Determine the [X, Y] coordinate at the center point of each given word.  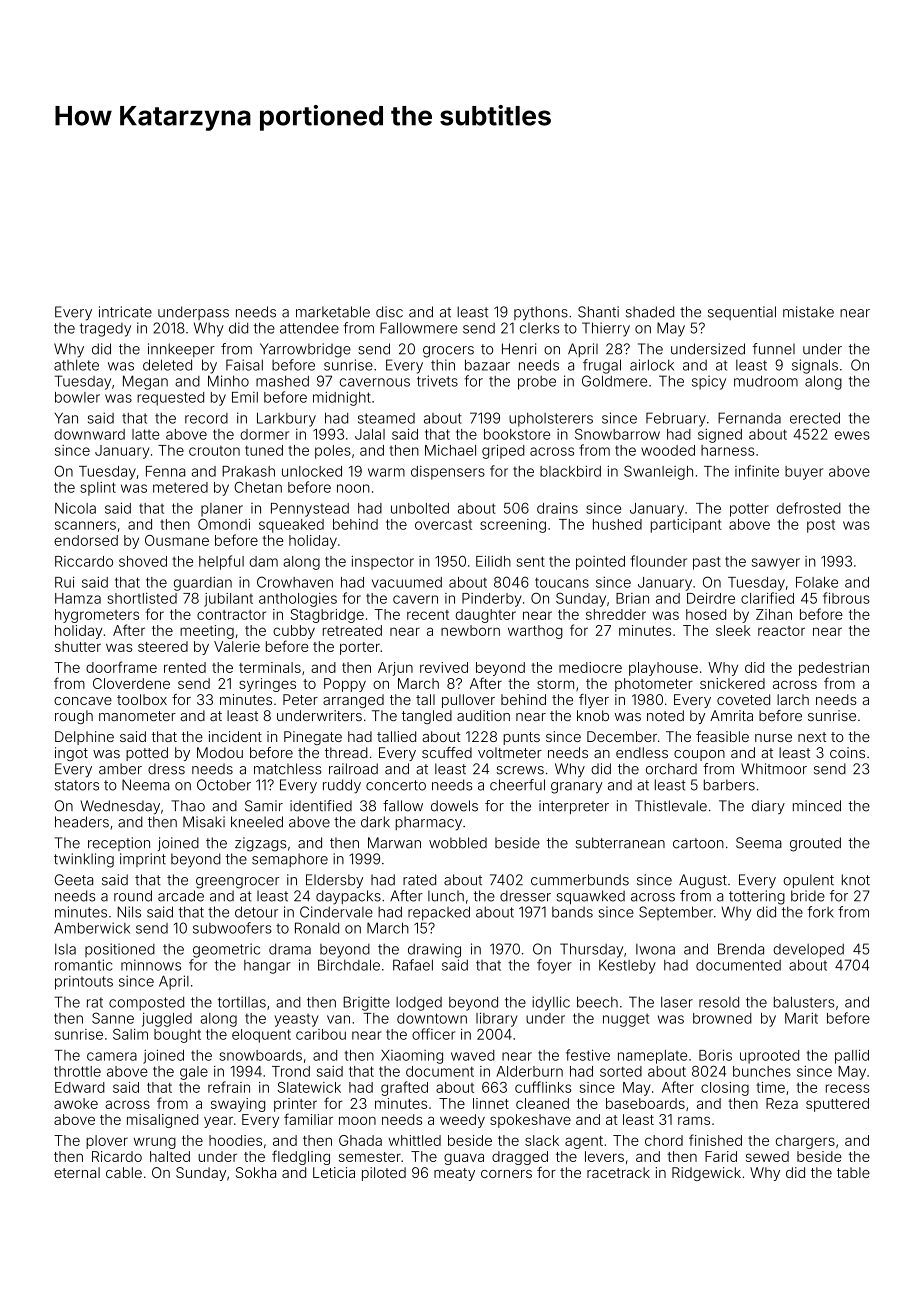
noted [665, 715]
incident [235, 736]
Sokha [256, 1172]
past [707, 563]
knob [593, 715]
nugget [626, 1020]
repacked [439, 913]
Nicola [75, 508]
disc [389, 312]
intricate [125, 312]
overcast [443, 525]
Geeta [74, 880]
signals [815, 366]
